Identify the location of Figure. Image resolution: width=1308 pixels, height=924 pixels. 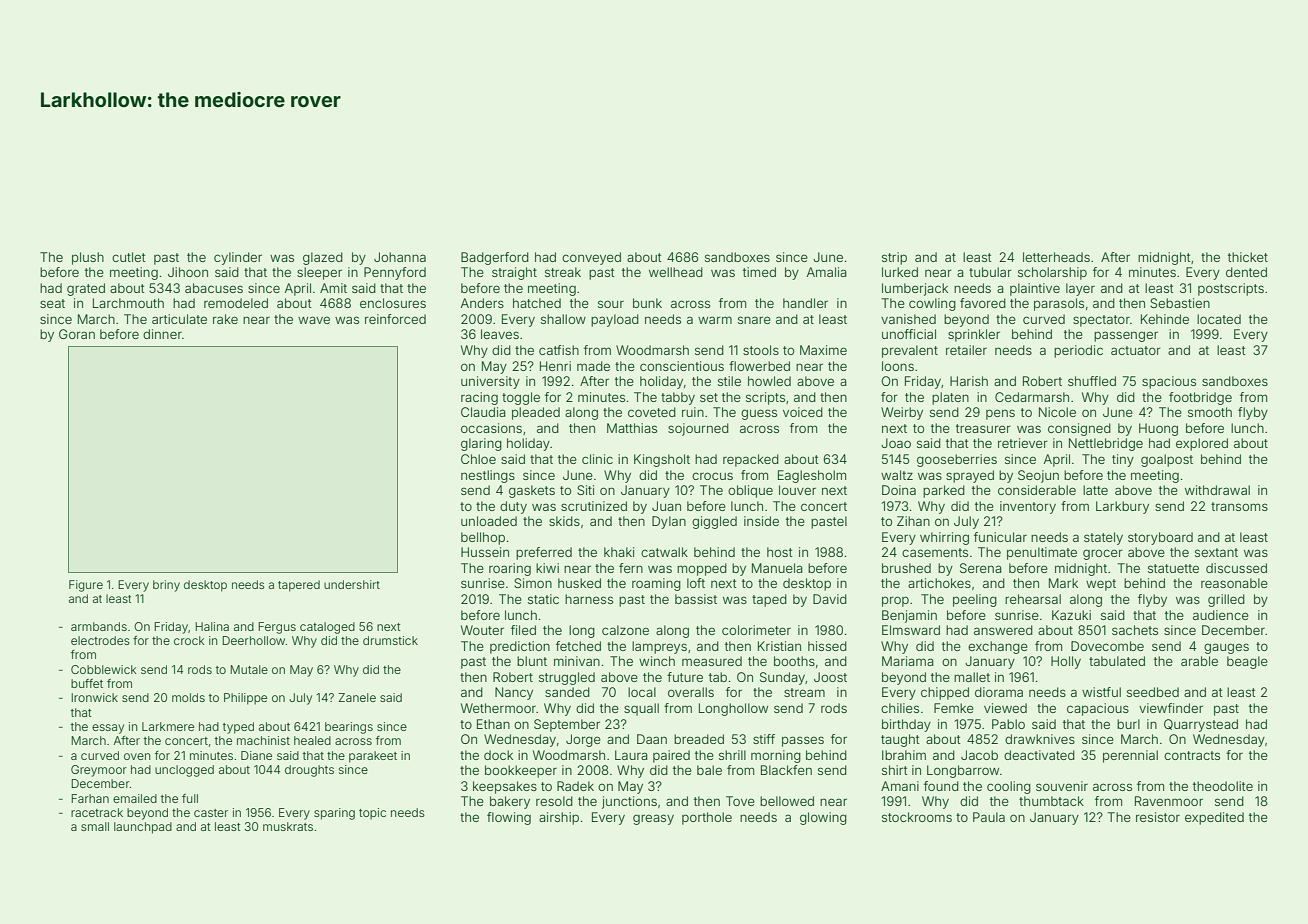
(86, 586).
